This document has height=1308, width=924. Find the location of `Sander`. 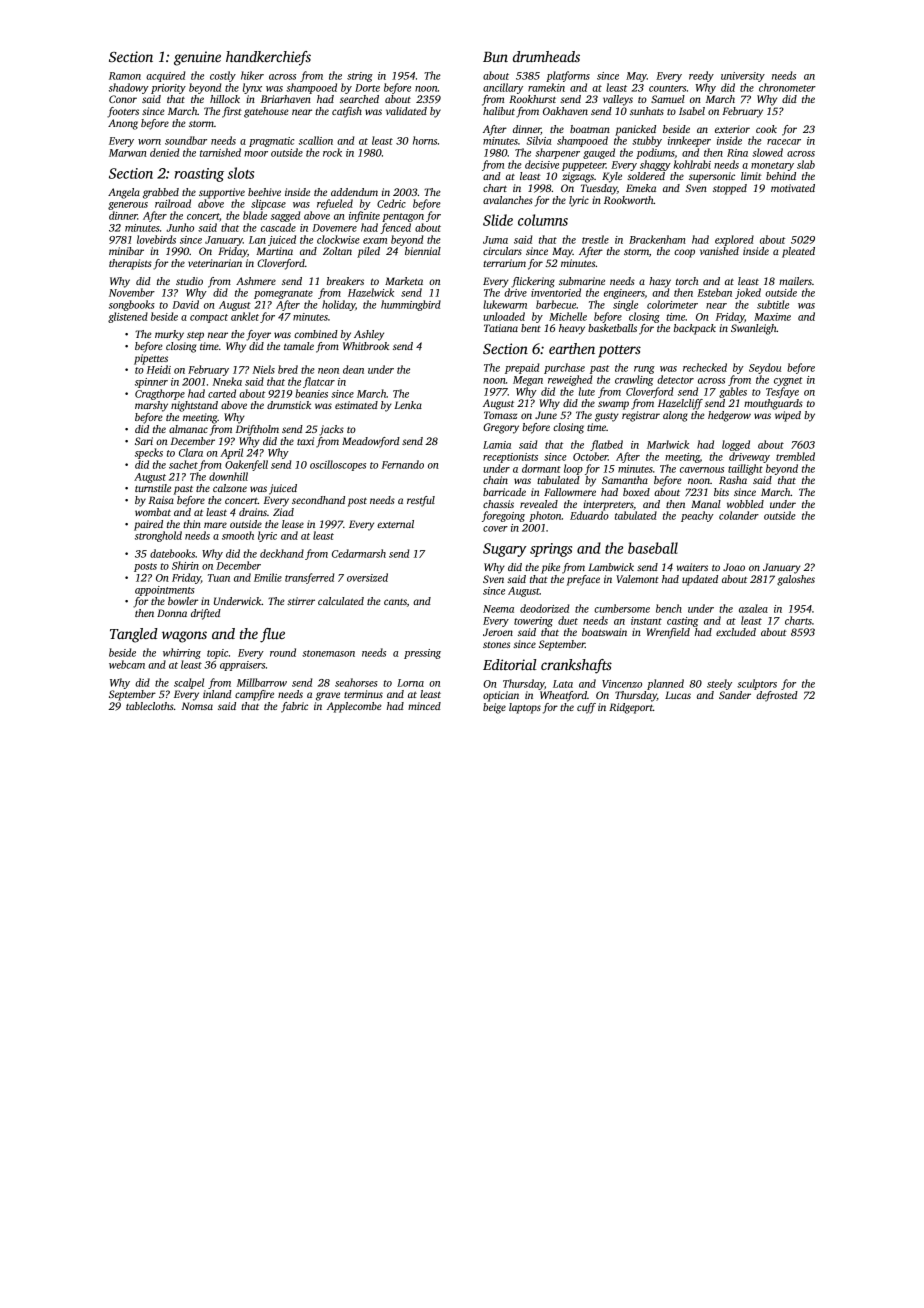

Sander is located at coordinates (735, 695).
